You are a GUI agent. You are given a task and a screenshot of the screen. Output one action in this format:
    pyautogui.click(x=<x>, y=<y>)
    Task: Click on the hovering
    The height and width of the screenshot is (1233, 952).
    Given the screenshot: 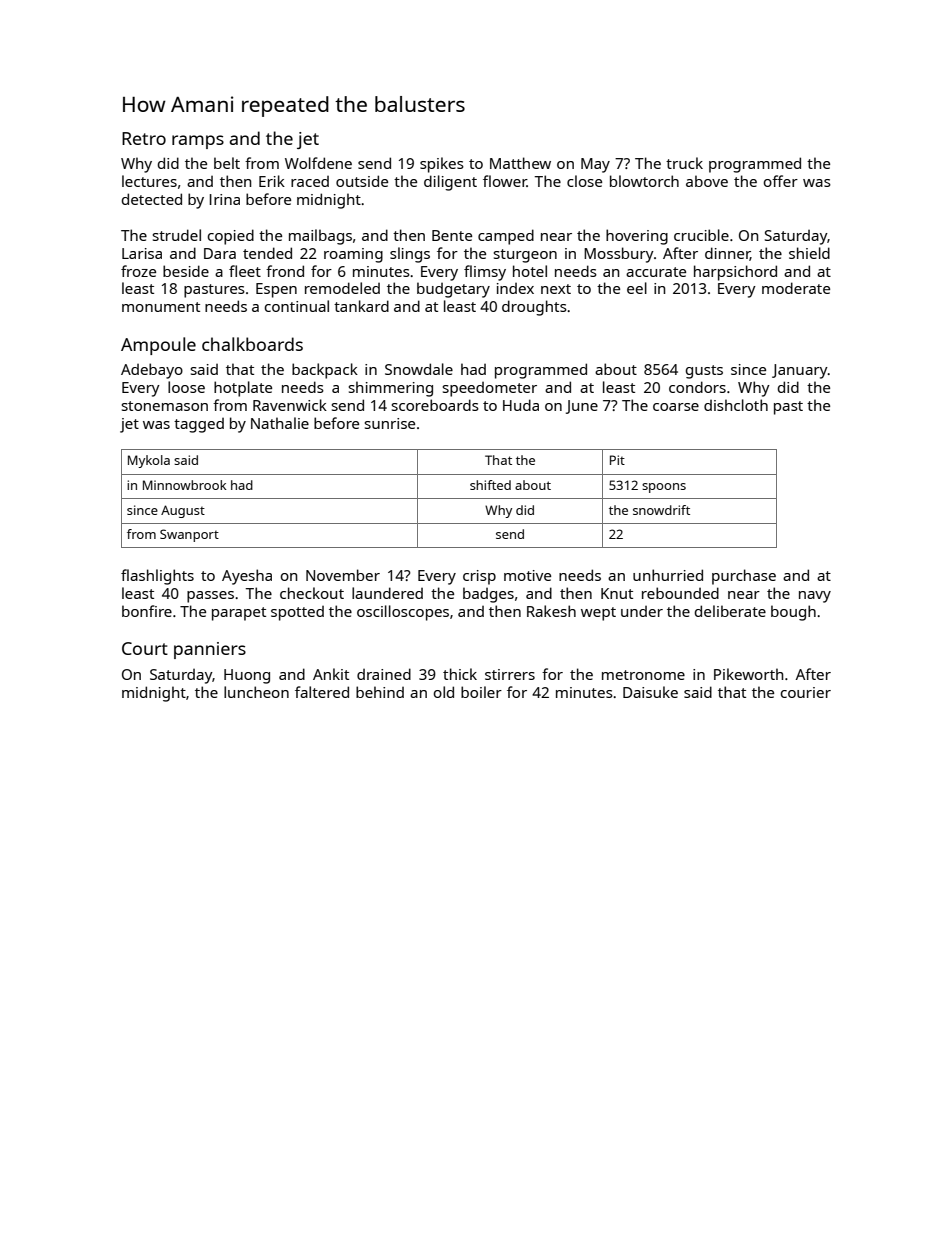 What is the action you would take?
    pyautogui.click(x=637, y=237)
